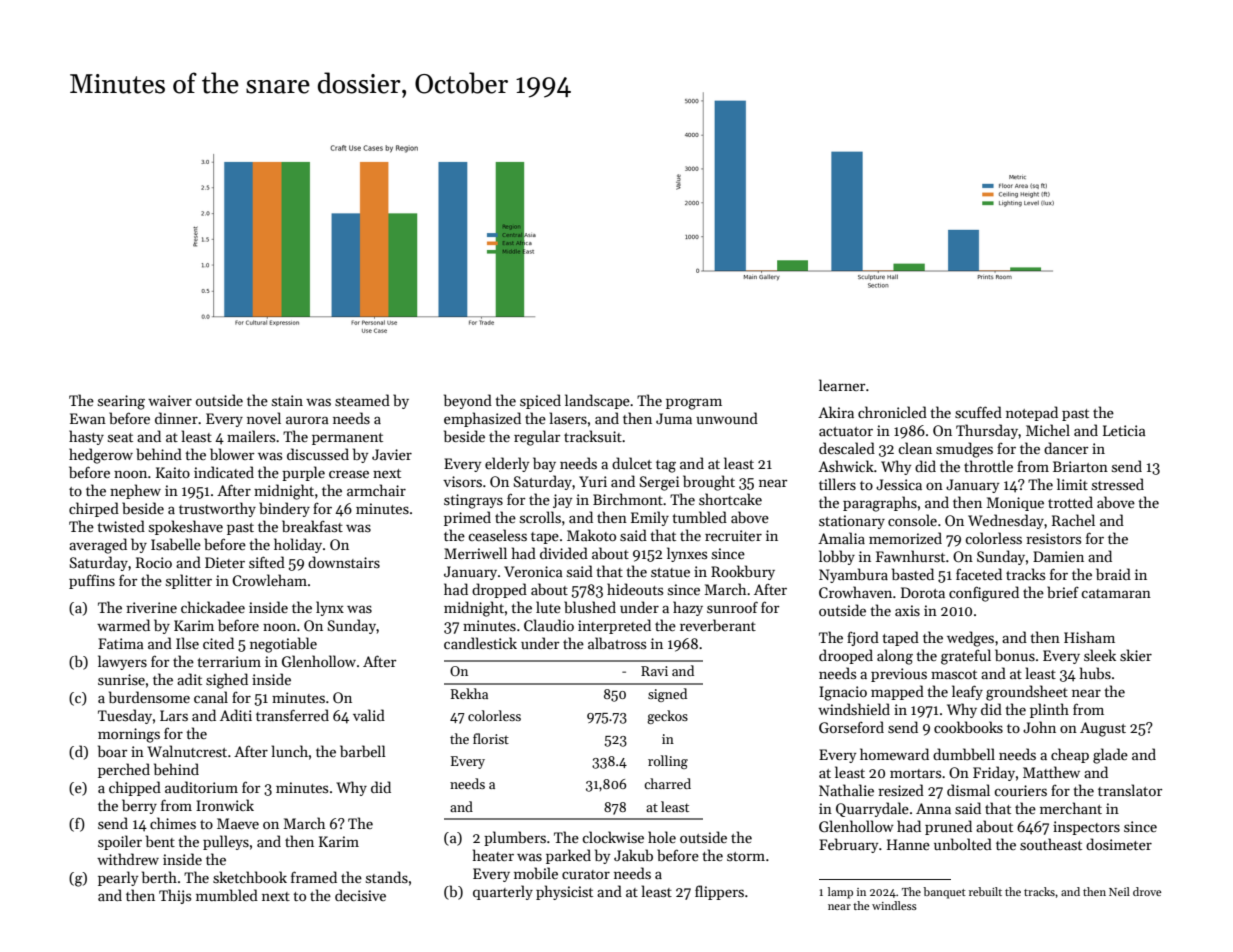 The width and height of the page is (1233, 952). Describe the element at coordinates (1032, 413) in the page. I see `notepad` at that location.
